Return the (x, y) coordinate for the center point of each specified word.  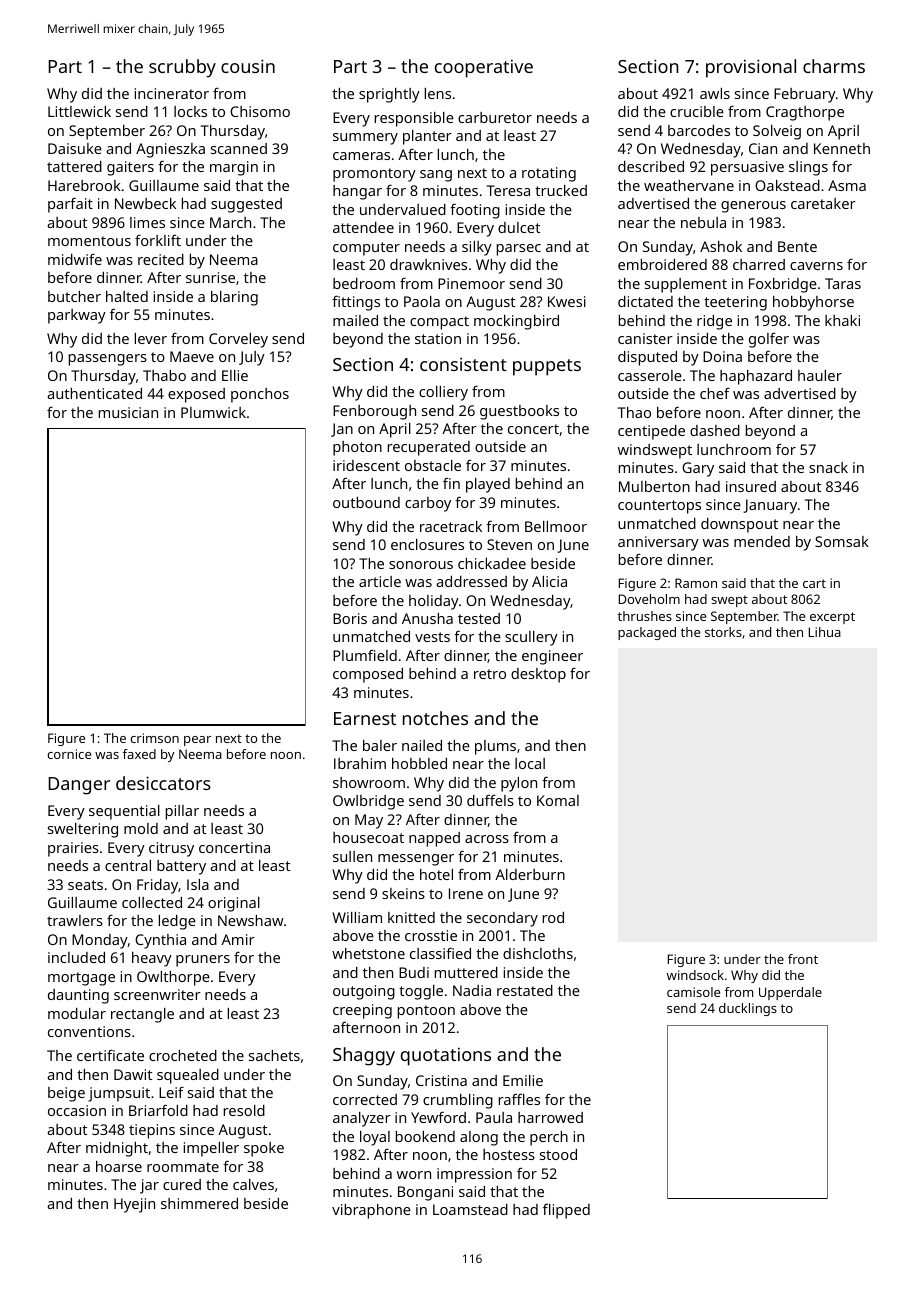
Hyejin (134, 1205)
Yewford (438, 1117)
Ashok (721, 246)
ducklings (748, 1009)
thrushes (645, 616)
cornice (69, 754)
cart (814, 583)
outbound (366, 502)
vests (432, 637)
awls (715, 93)
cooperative (484, 69)
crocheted (183, 1055)
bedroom (364, 283)
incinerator (172, 93)
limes (147, 222)
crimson (154, 738)
